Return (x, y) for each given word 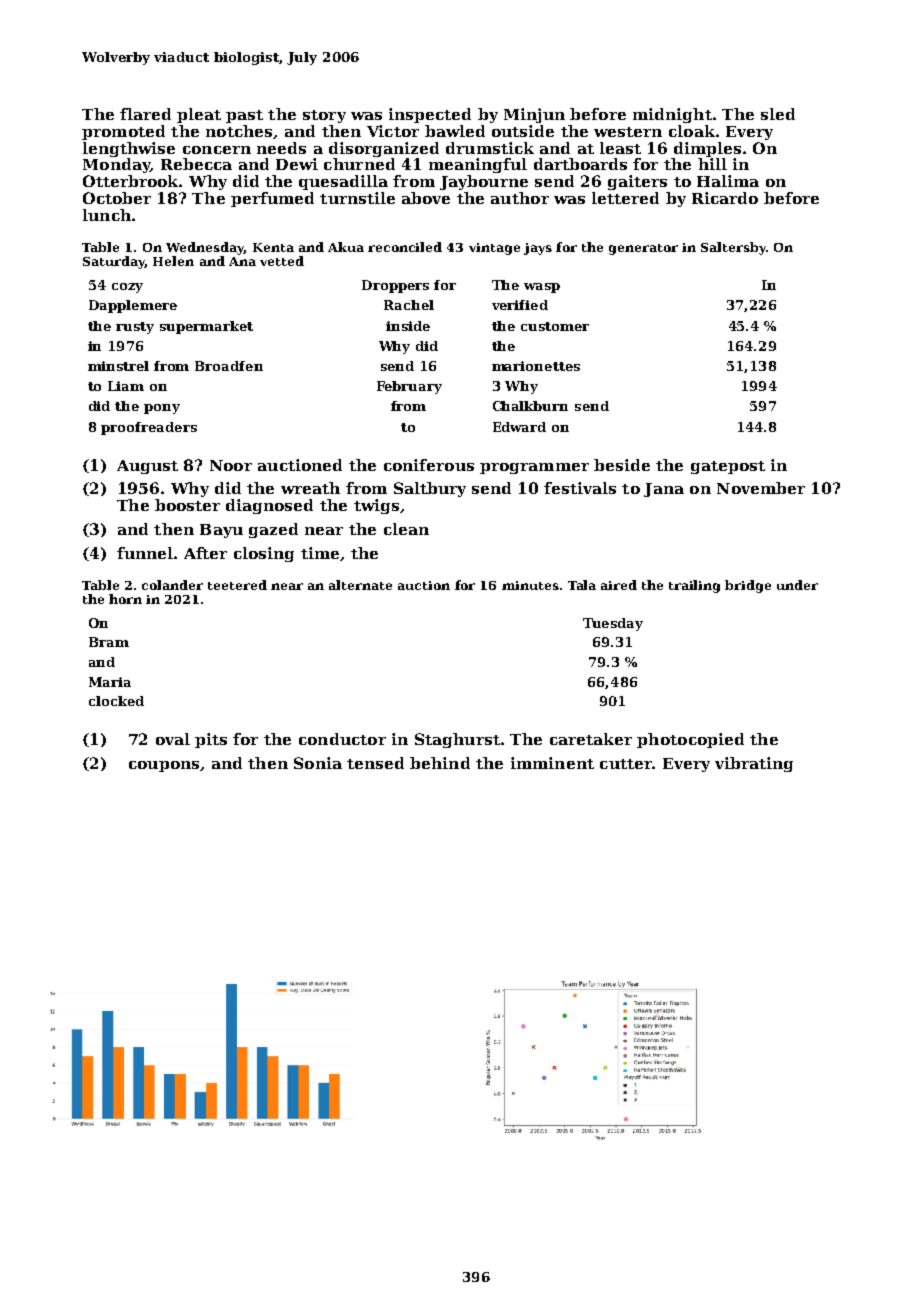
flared (145, 114)
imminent (552, 763)
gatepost (728, 467)
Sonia (318, 763)
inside (408, 326)
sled (778, 114)
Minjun (534, 115)
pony (162, 409)
